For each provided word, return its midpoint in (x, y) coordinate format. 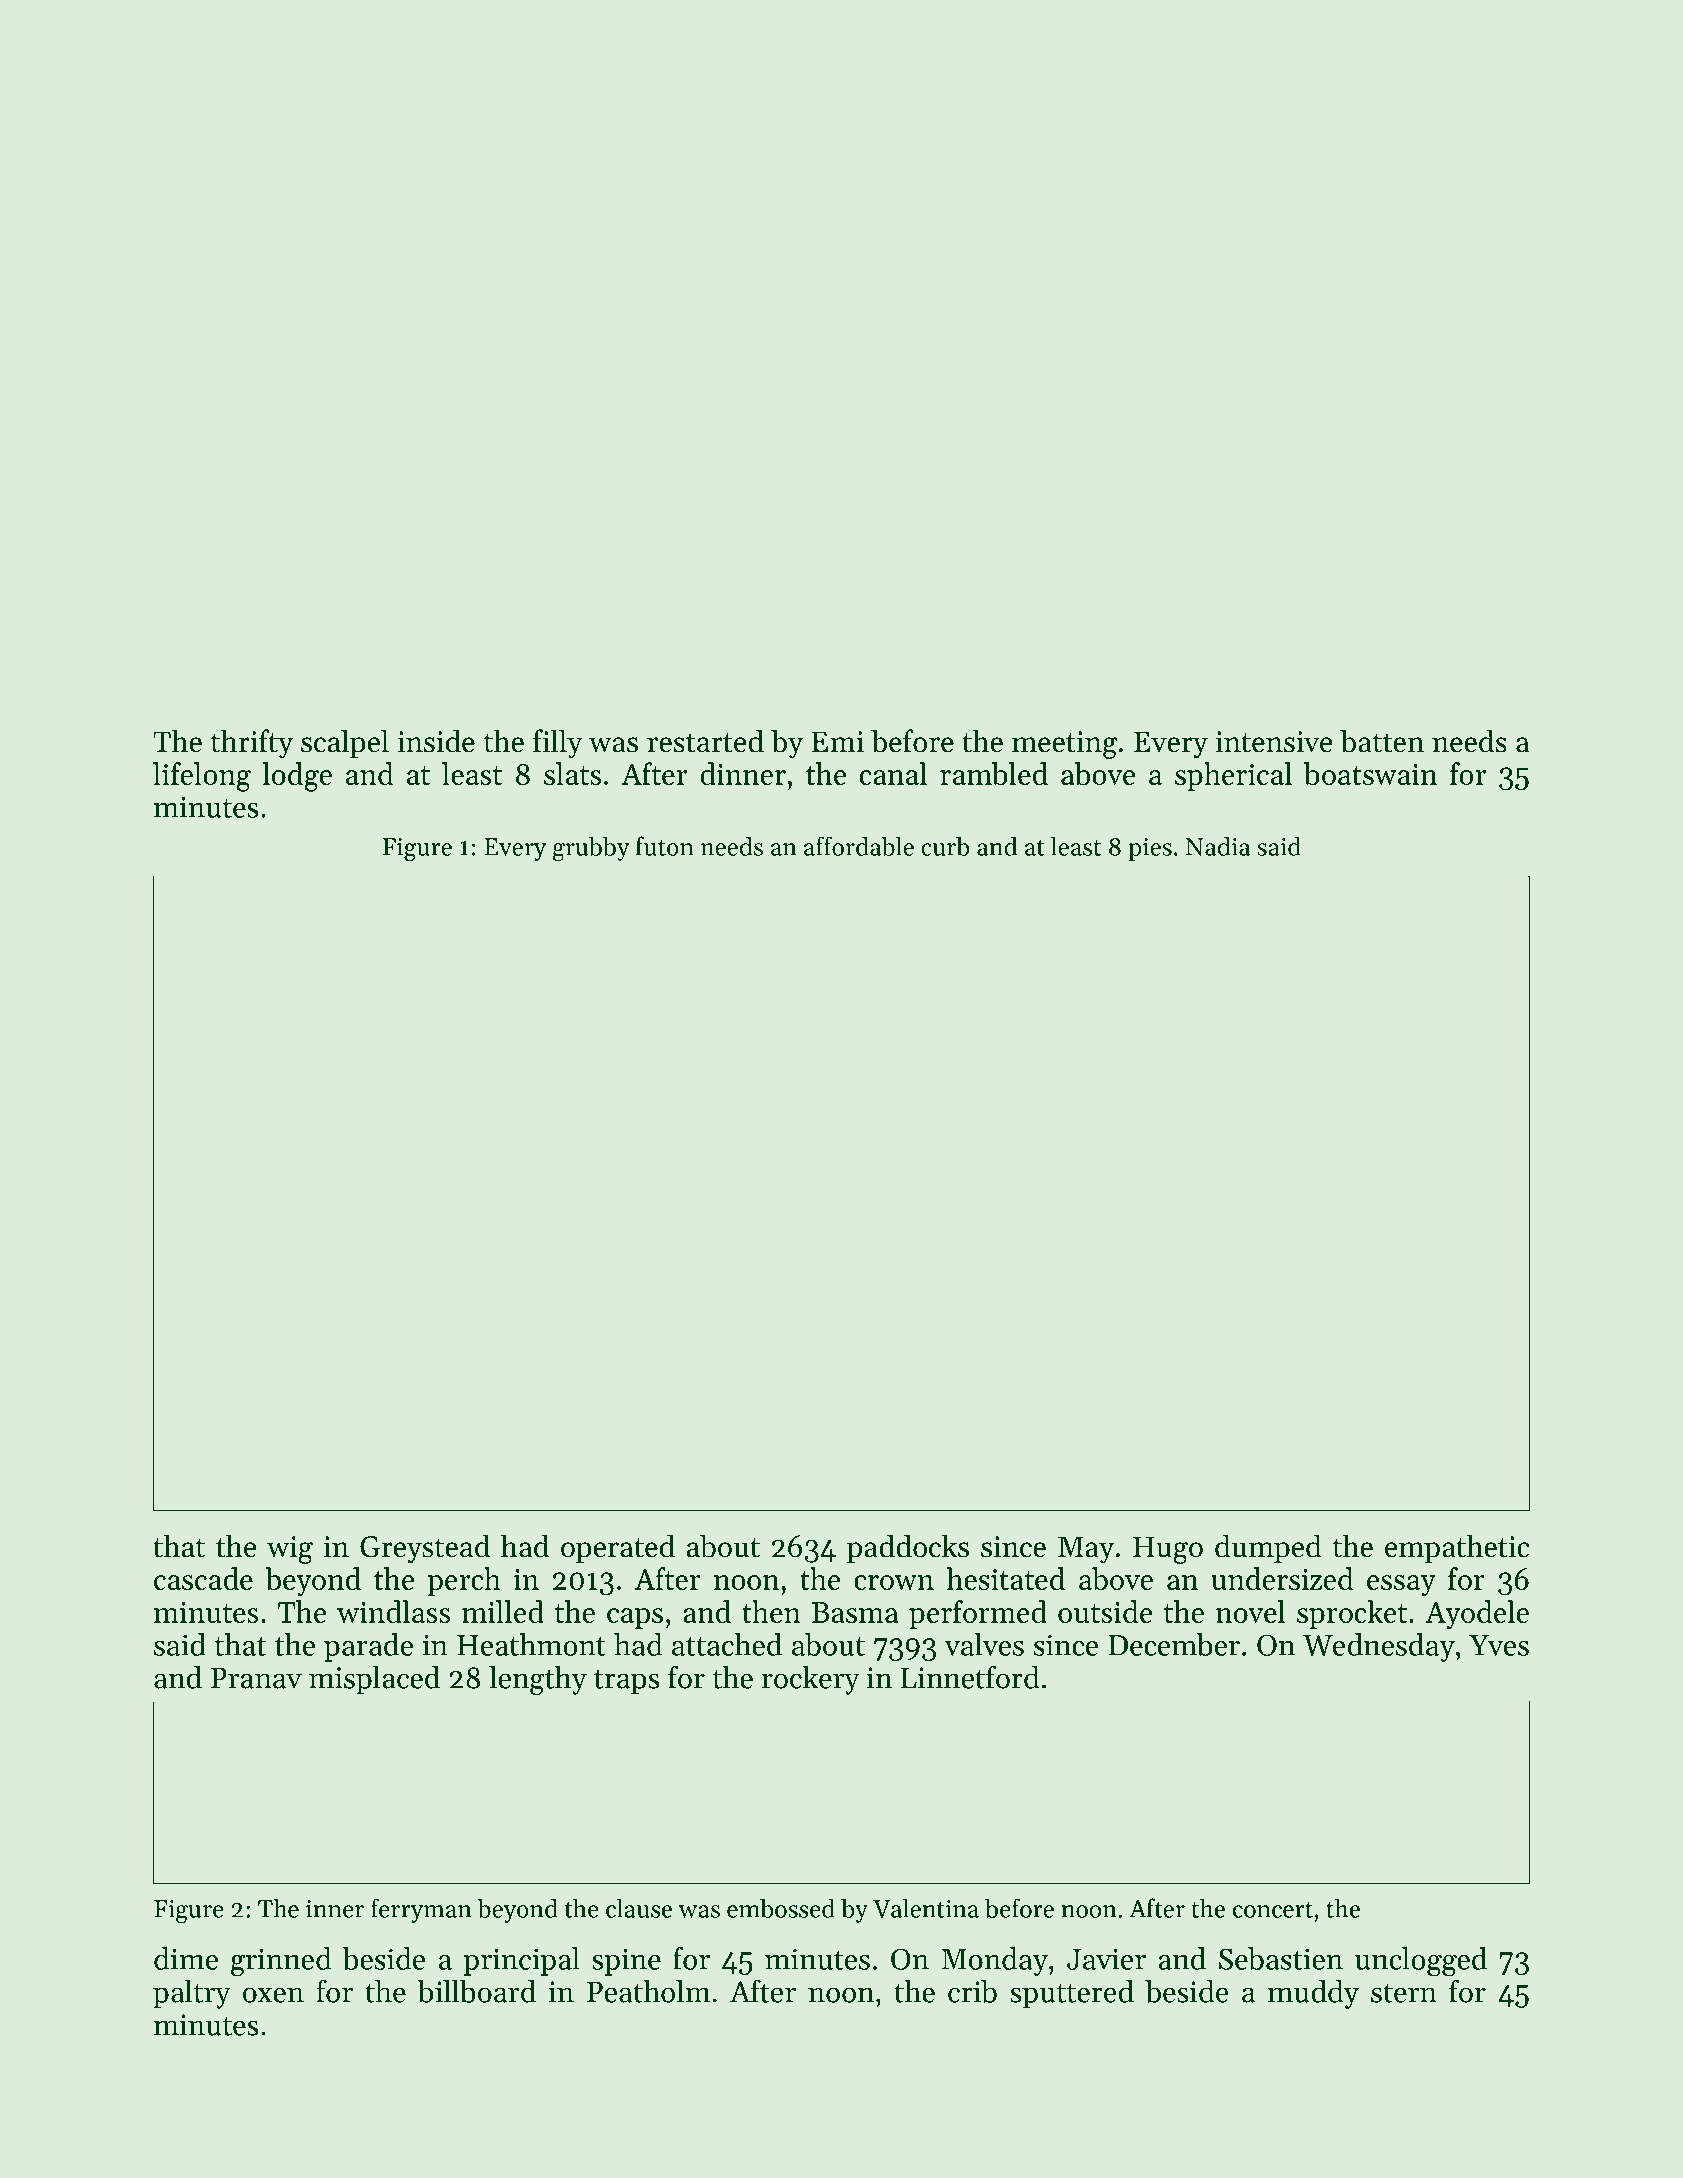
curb (945, 846)
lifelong (202, 777)
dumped (1268, 1548)
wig (290, 1550)
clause (639, 1908)
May (1086, 1550)
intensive (1274, 742)
